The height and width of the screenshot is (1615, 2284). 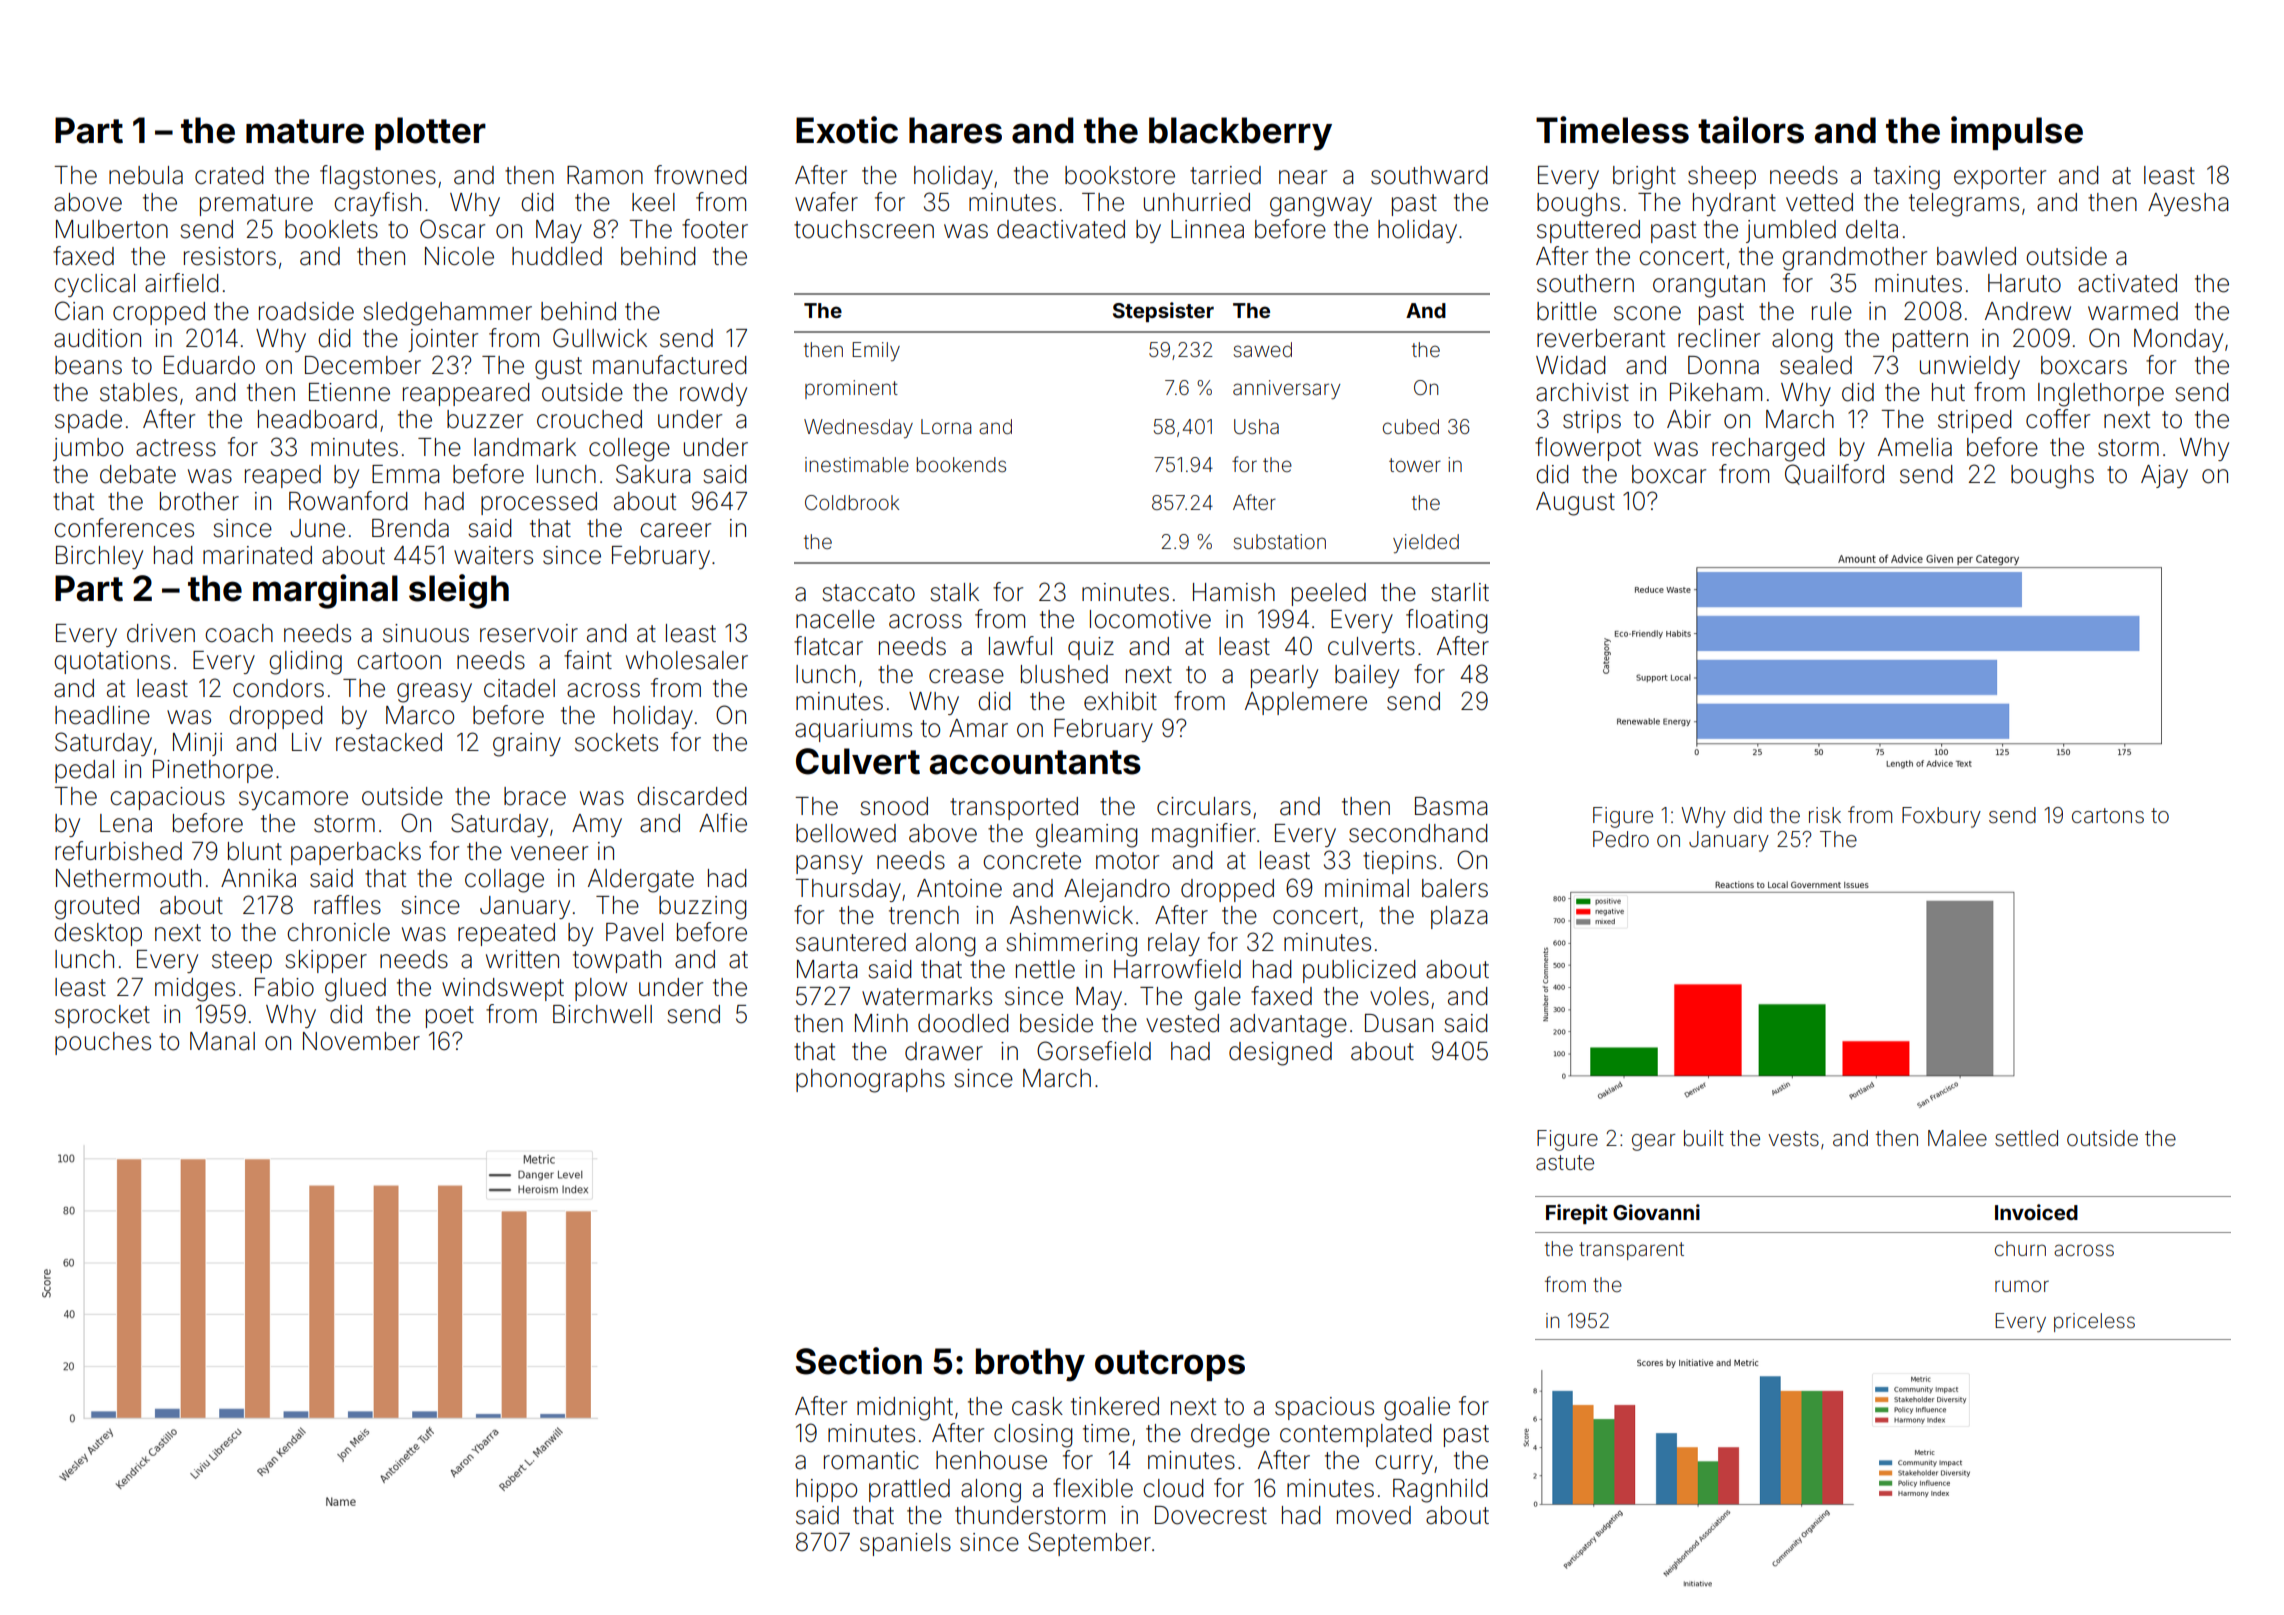 What do you see at coordinates (1460, 592) in the screenshot?
I see `starlit` at bounding box center [1460, 592].
